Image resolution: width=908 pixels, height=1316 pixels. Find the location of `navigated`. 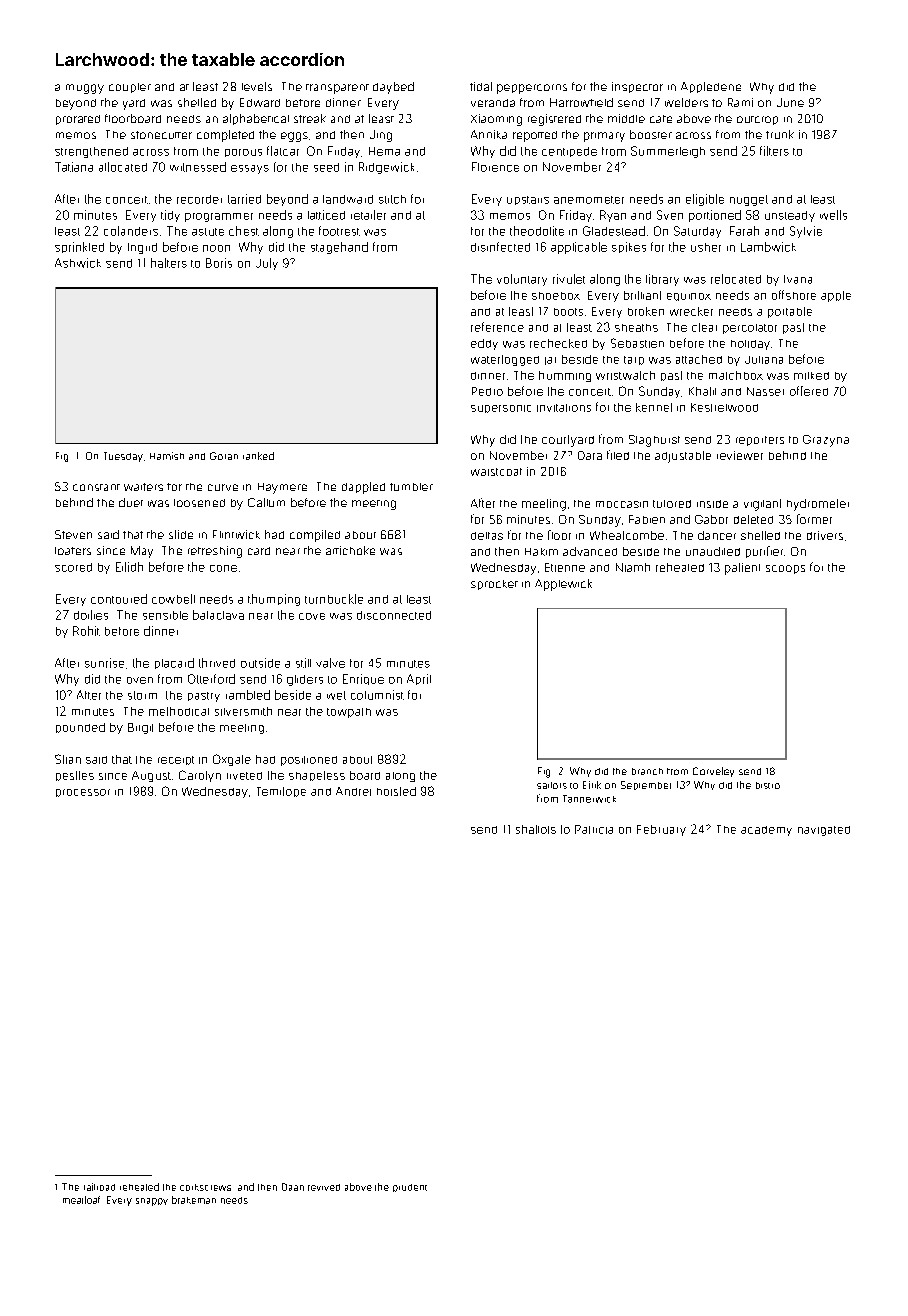

navigated is located at coordinates (824, 831).
